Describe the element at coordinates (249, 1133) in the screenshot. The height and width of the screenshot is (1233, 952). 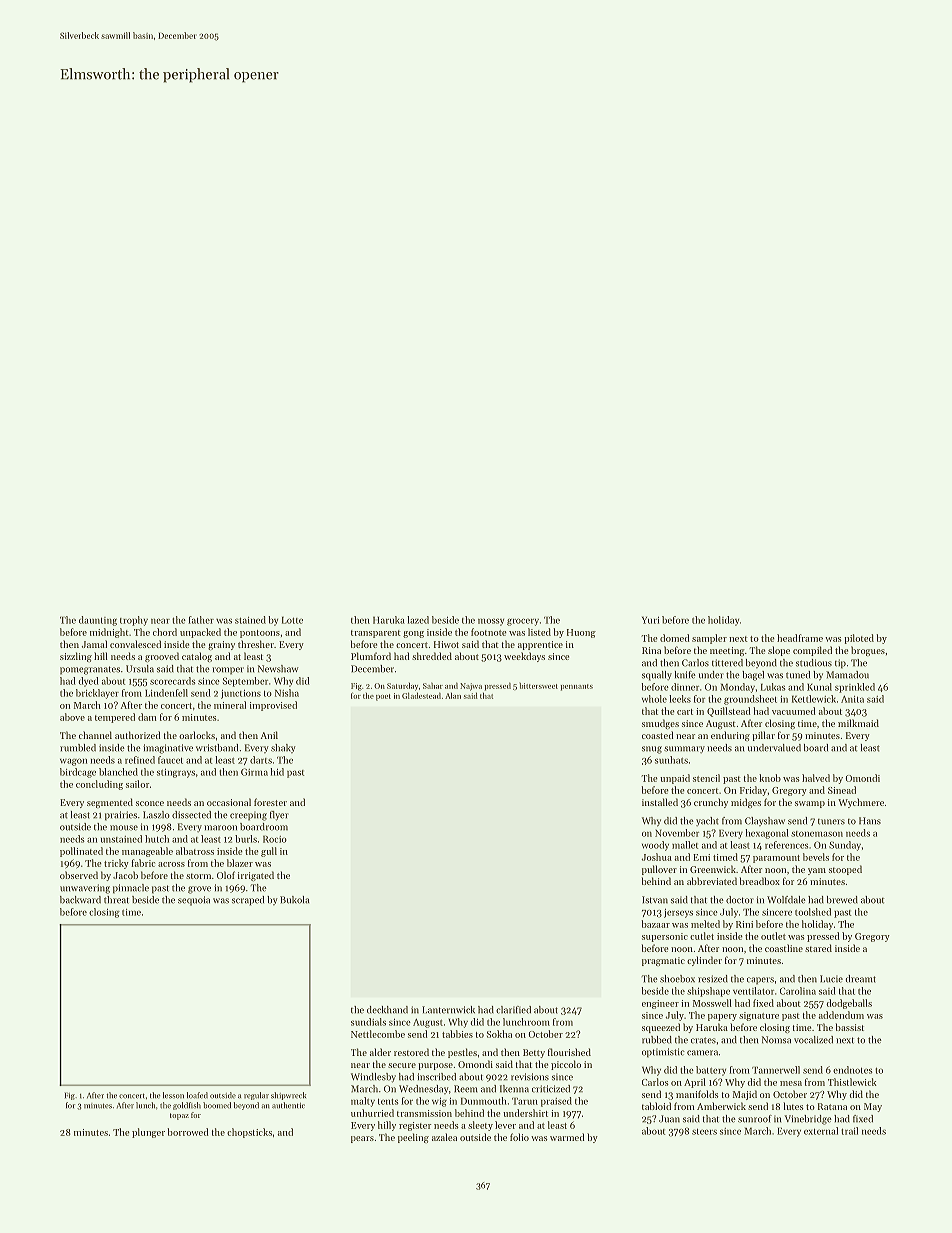
I see `chopsticks` at that location.
